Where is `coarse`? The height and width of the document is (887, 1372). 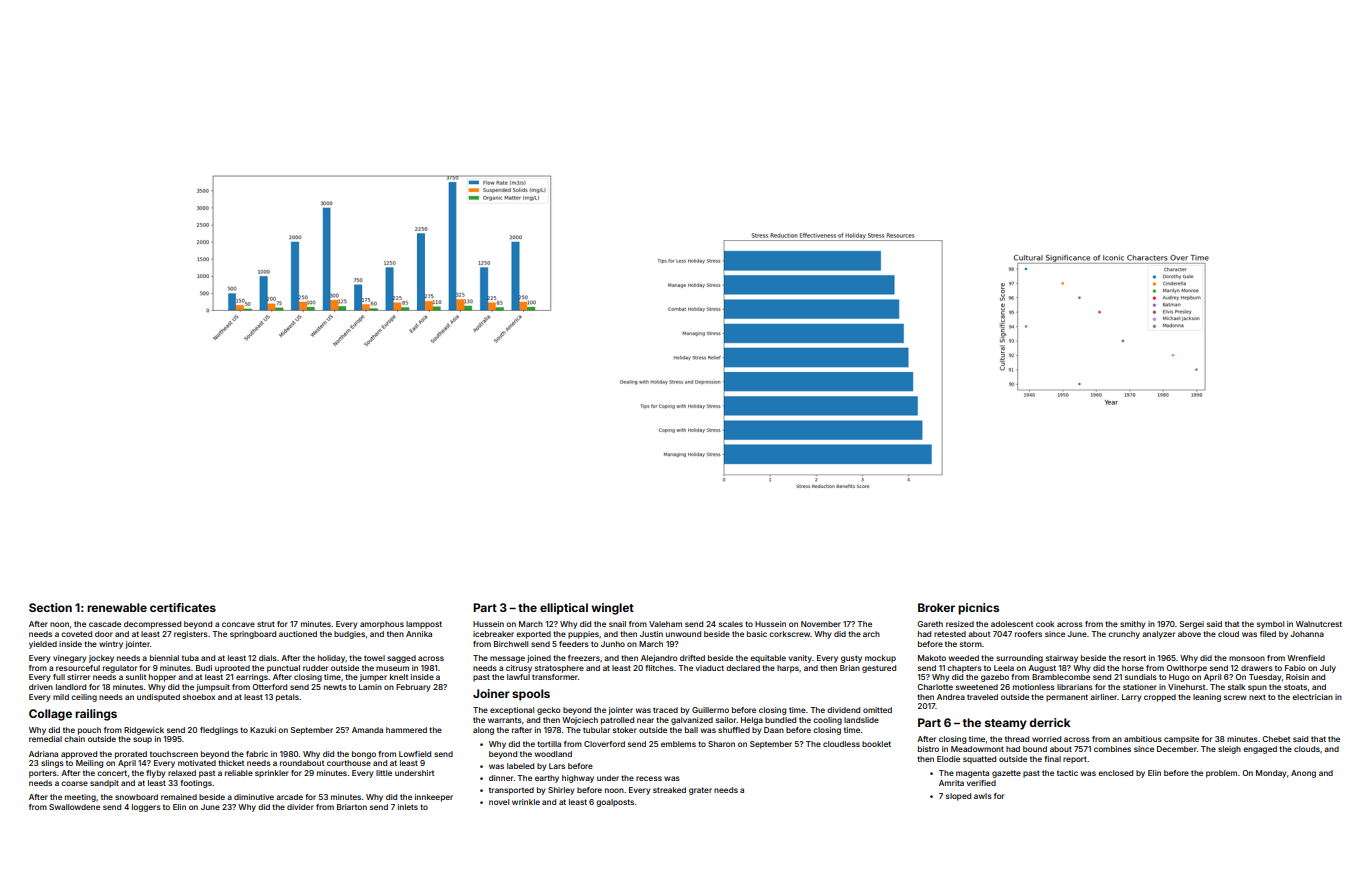 coarse is located at coordinates (74, 783).
